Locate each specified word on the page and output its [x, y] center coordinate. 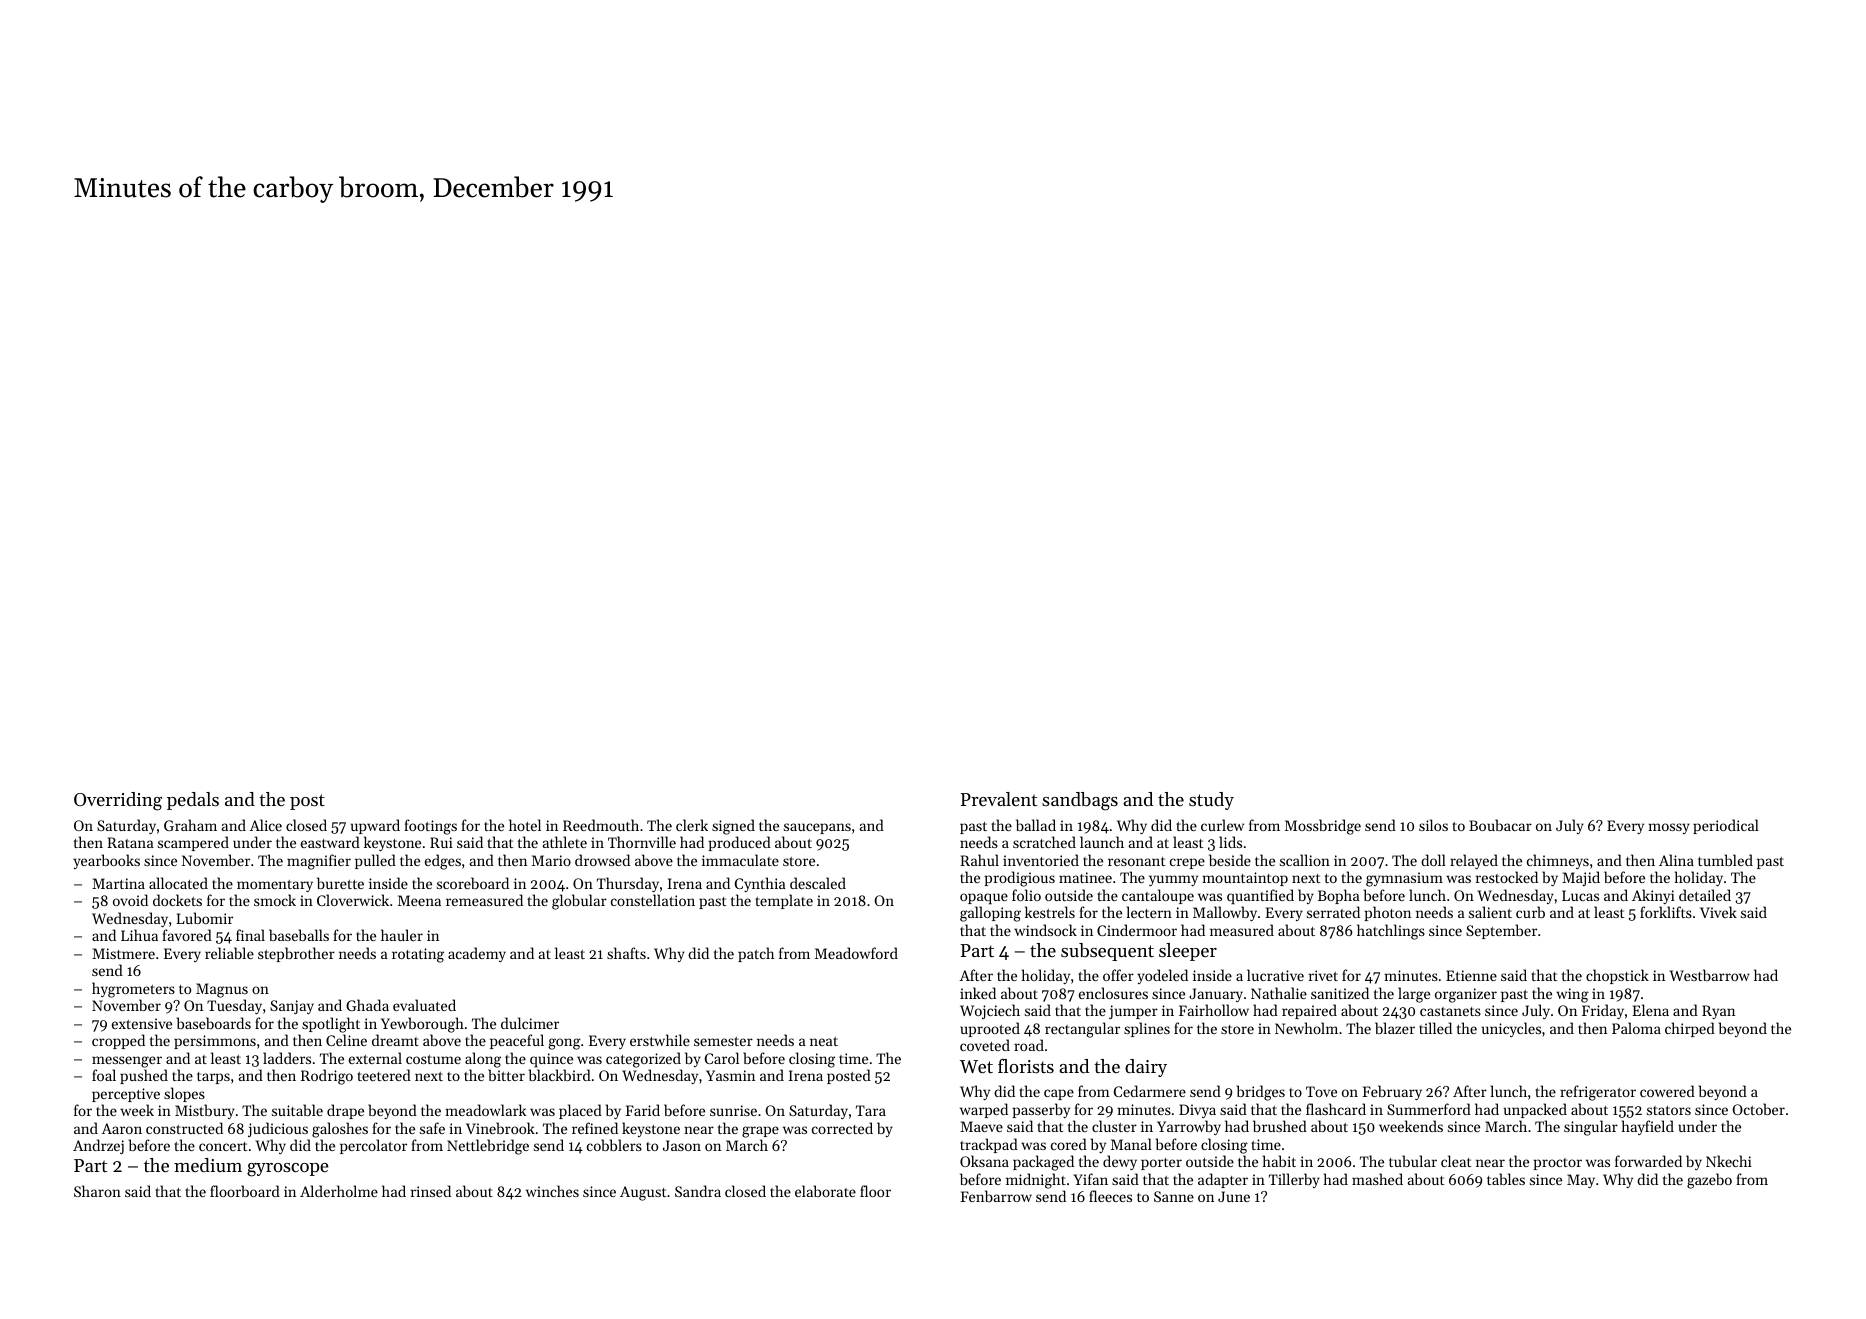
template [784, 901]
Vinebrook [500, 1128]
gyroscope [288, 1170]
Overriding [118, 801]
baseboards [214, 1023]
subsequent [1107, 952]
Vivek [1718, 912]
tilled [1435, 1028]
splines [1147, 1029]
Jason [682, 1145]
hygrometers [133, 990]
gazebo [1709, 1181]
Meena [419, 900]
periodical [1726, 826]
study [1211, 801]
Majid [1581, 878]
